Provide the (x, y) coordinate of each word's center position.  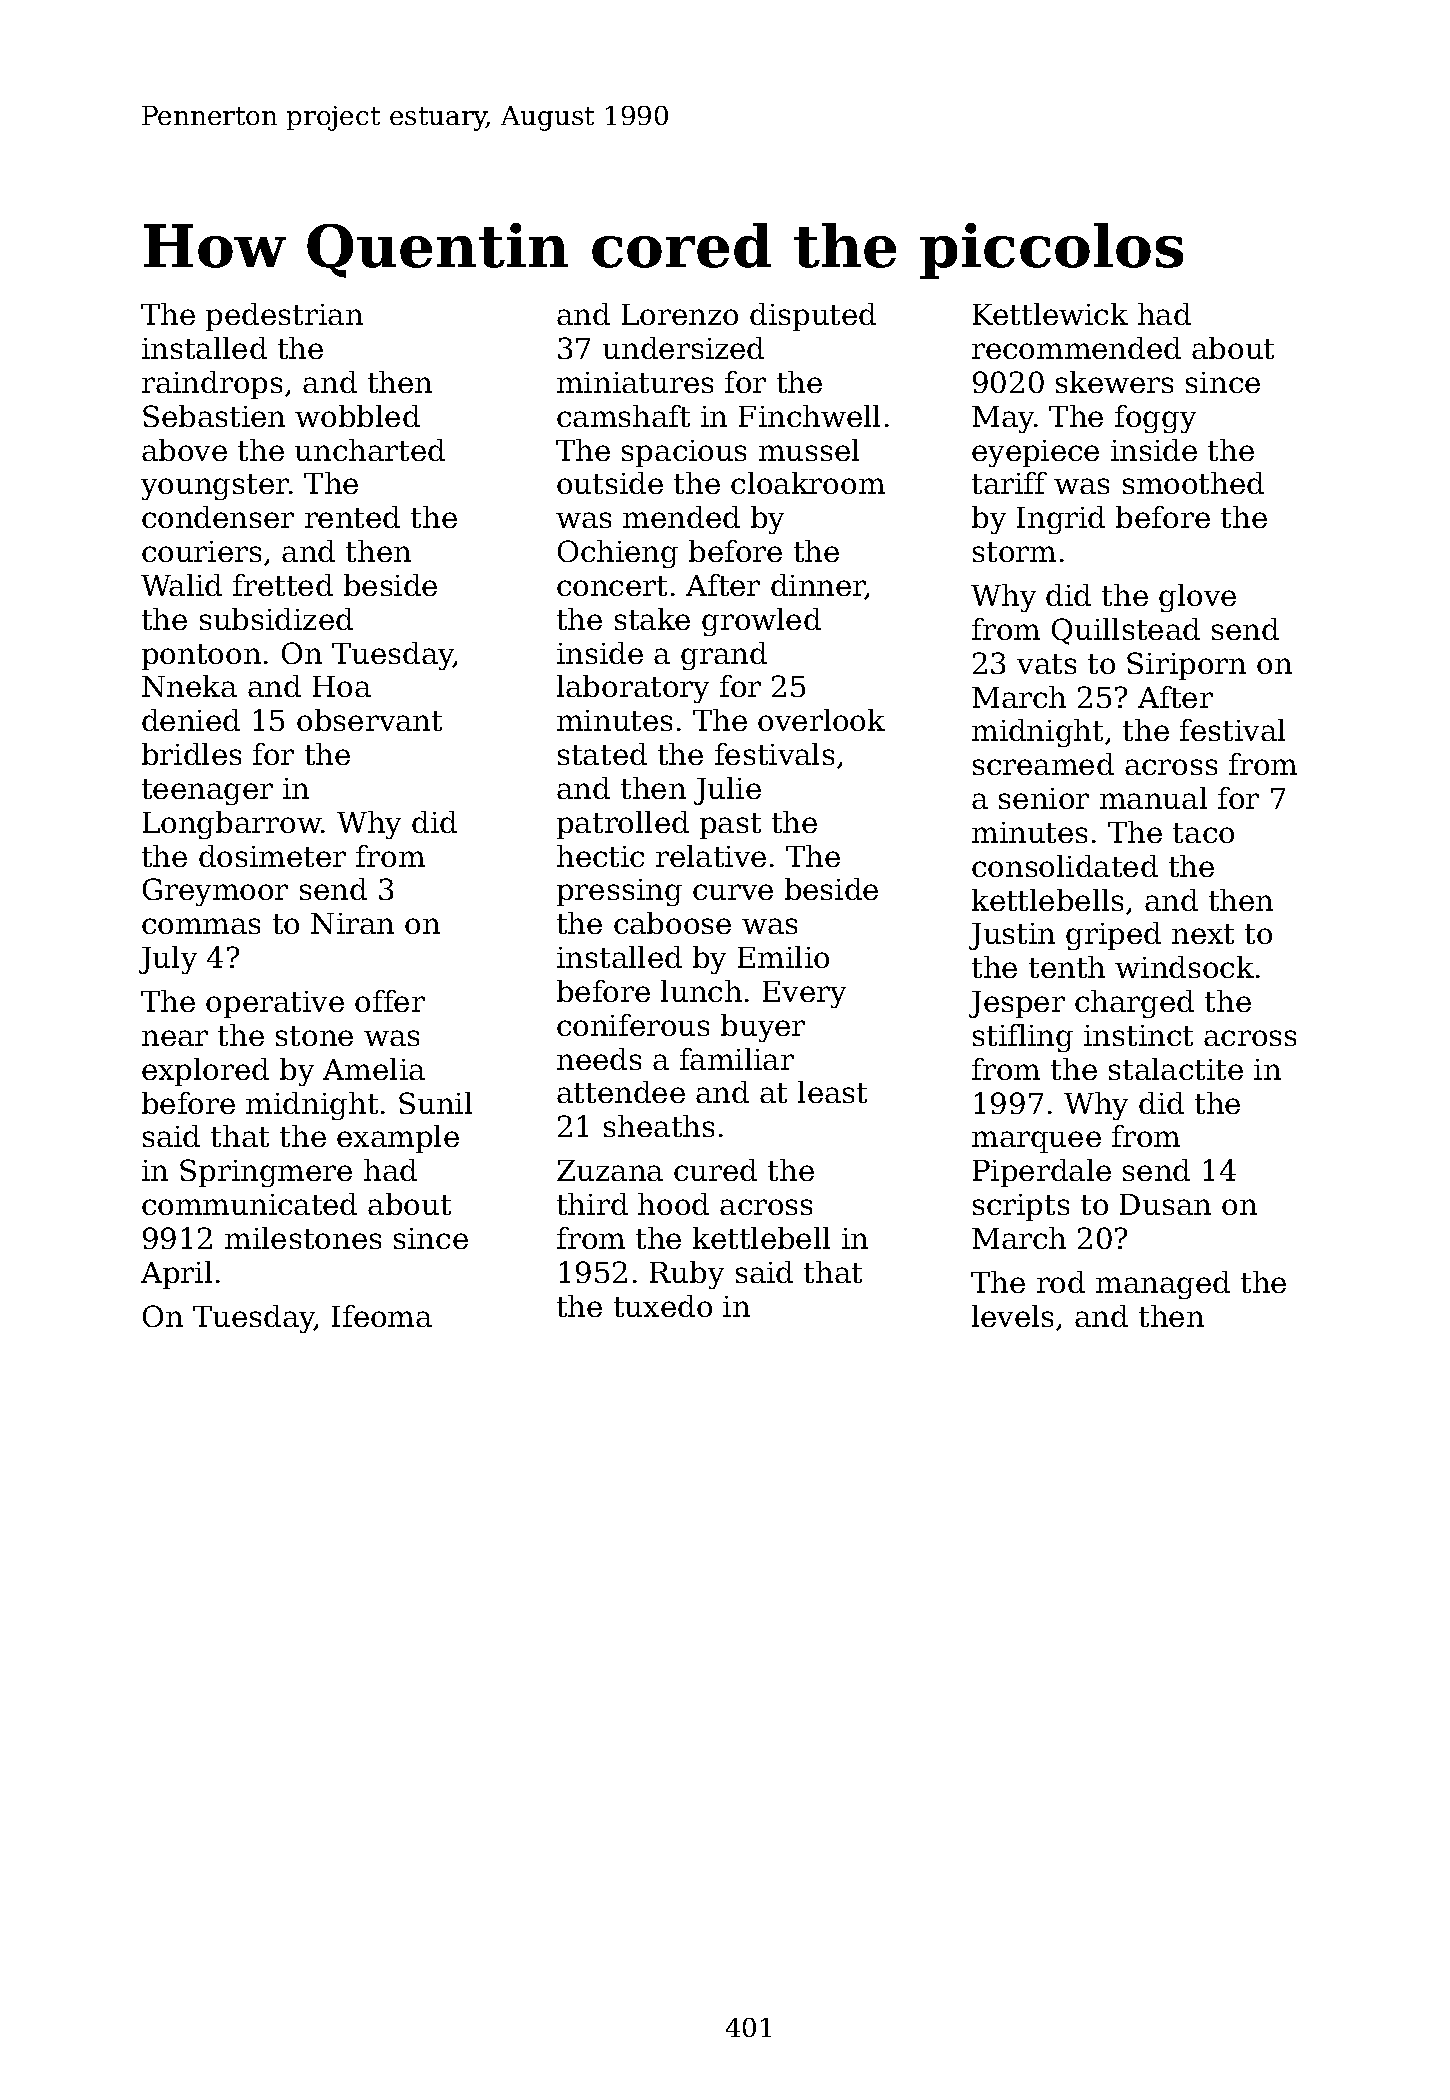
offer (390, 1001)
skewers (1114, 382)
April (176, 1275)
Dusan (1165, 1204)
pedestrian (284, 317)
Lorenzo (680, 314)
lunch (701, 991)
